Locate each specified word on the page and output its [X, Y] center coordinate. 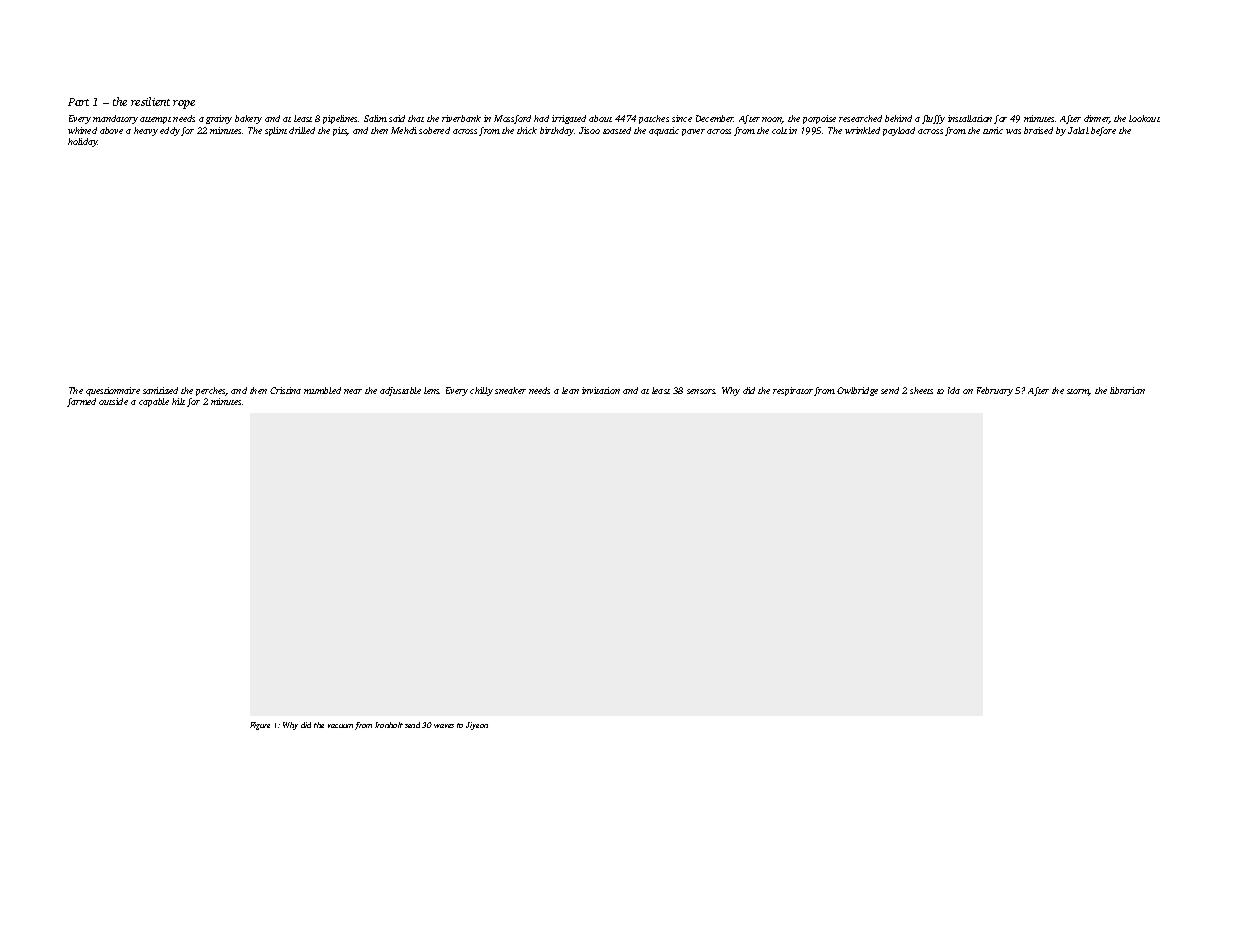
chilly [481, 391]
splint [276, 131]
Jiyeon [477, 726]
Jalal [1078, 130]
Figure [260, 726]
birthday [557, 131]
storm [1078, 392]
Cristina [285, 390]
